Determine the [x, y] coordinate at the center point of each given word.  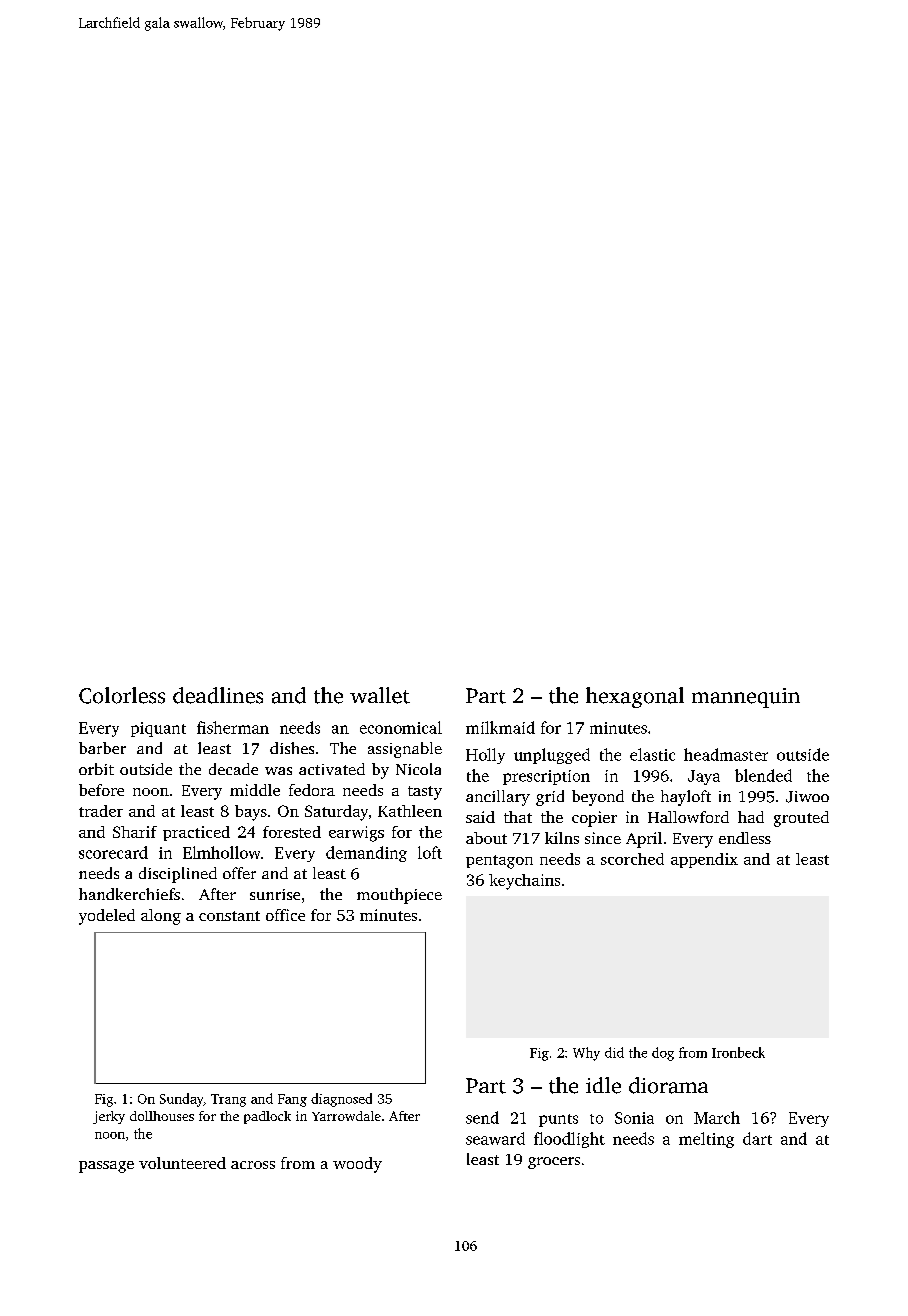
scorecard [113, 852]
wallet [380, 695]
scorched [632, 859]
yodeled [107, 917]
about [486, 838]
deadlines [218, 695]
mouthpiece [399, 896]
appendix [704, 860]
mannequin [746, 698]
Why [586, 1054]
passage [106, 1167]
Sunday [181, 1100]
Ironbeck [738, 1052]
